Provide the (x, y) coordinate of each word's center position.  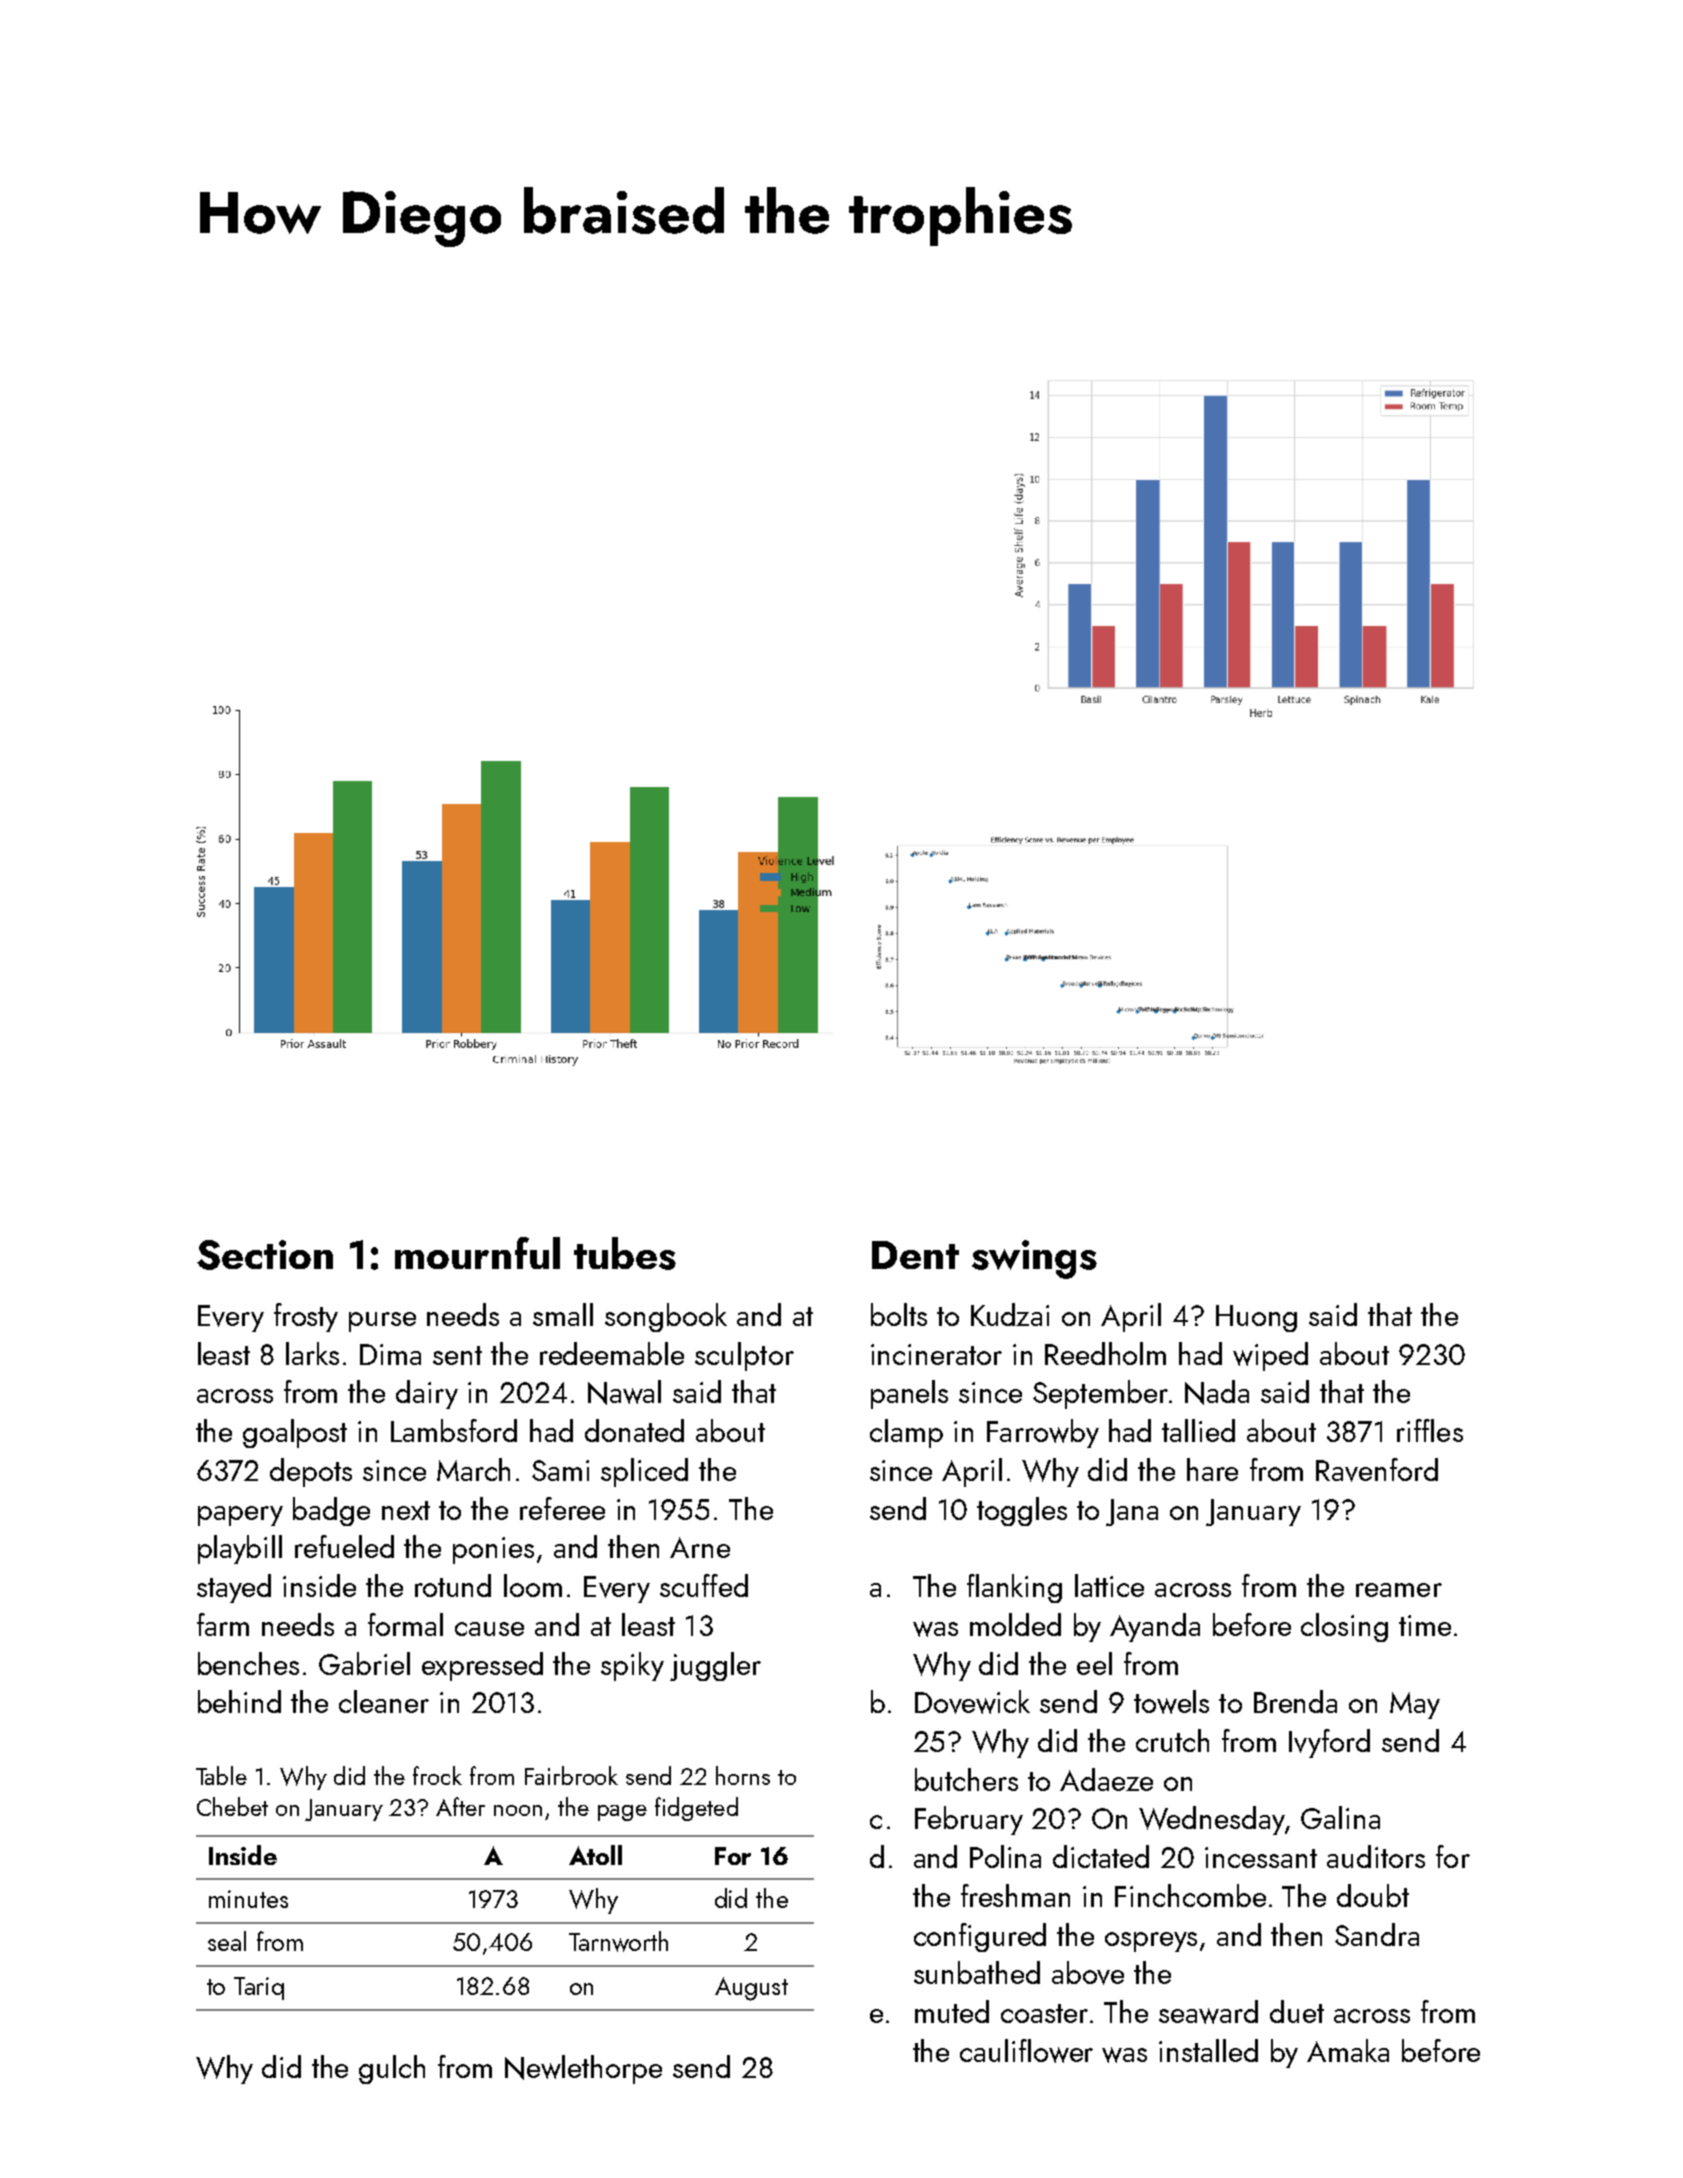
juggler (715, 1666)
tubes (625, 1253)
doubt (1373, 1895)
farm (223, 1624)
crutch (1172, 1740)
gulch (392, 2069)
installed (1208, 2050)
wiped (1270, 1356)
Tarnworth (618, 1941)
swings (1034, 1259)
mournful (477, 1253)
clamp (906, 1433)
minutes (248, 1899)
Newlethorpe (583, 2069)
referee (562, 1508)
